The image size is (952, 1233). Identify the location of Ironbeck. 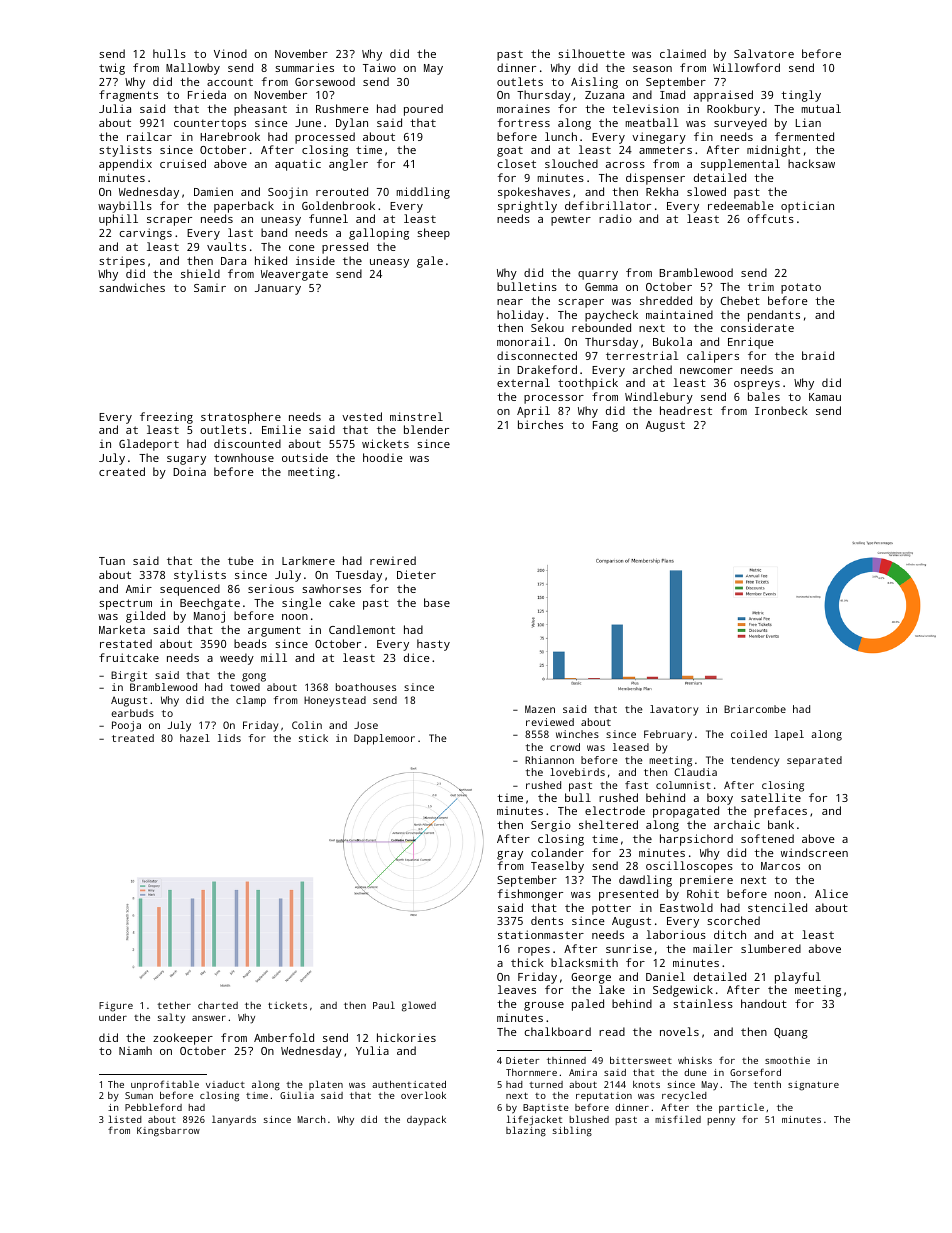
(781, 410).
